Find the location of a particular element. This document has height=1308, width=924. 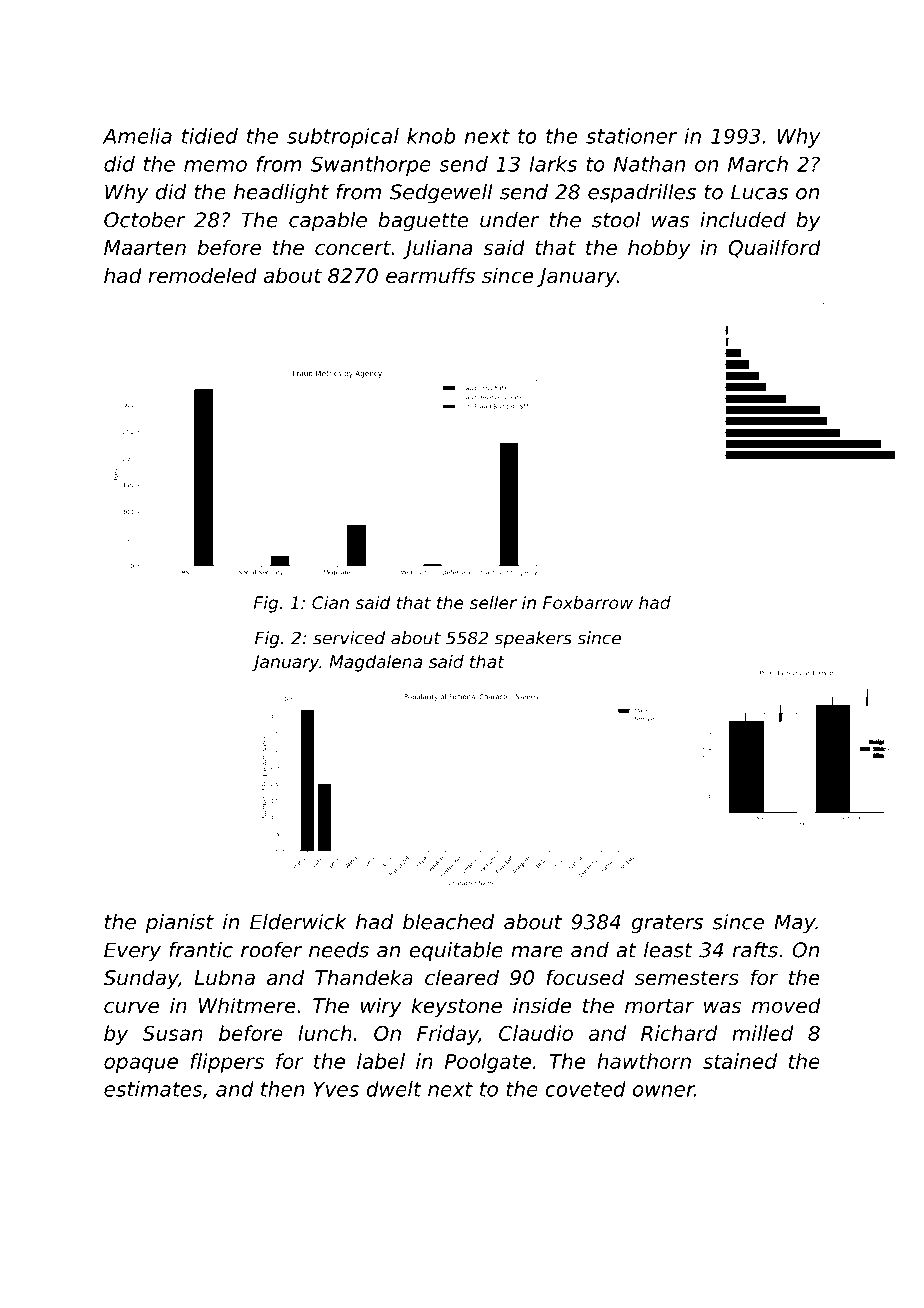

Foxbarrow is located at coordinates (588, 602).
